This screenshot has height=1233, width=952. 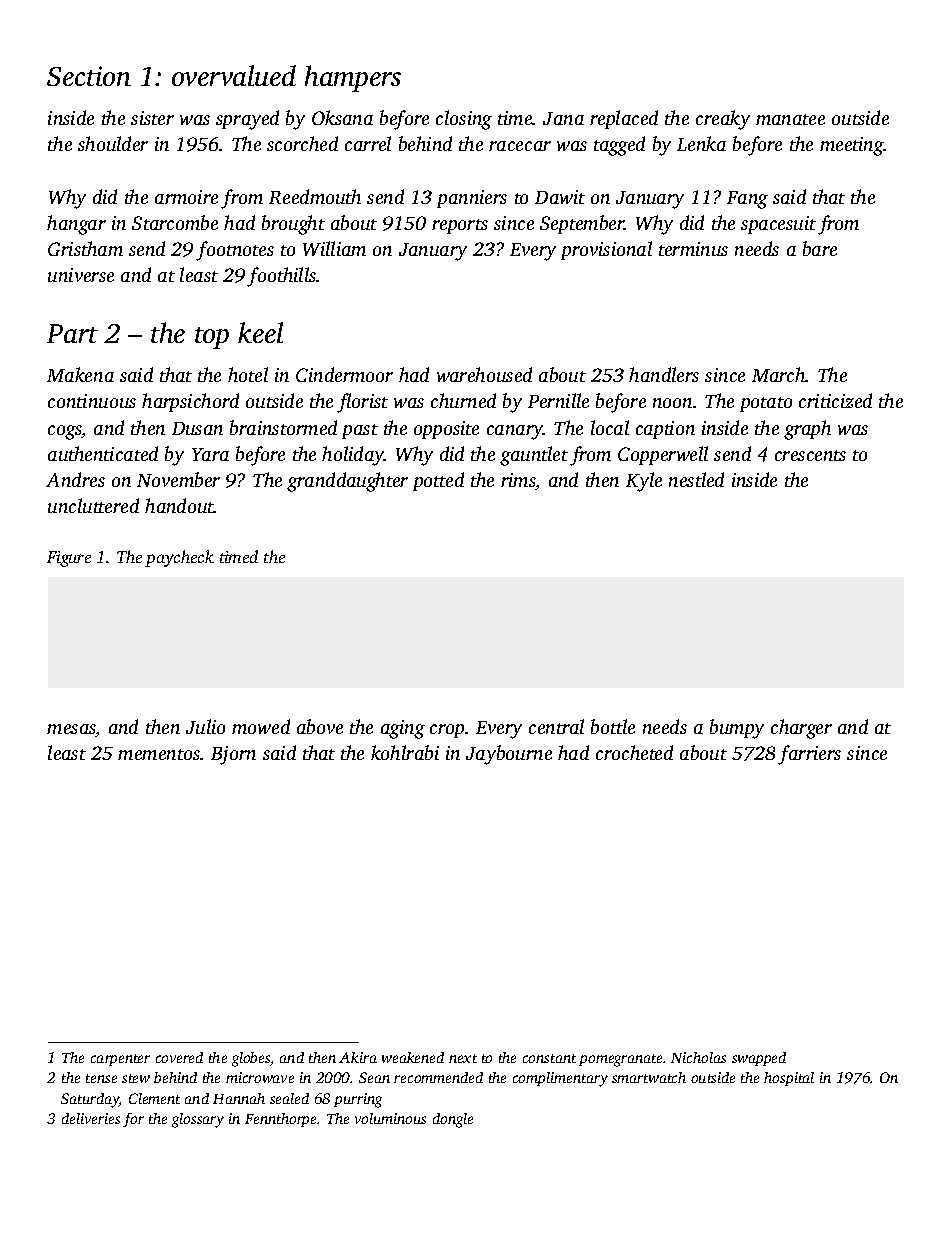 I want to click on nestled, so click(x=696, y=479).
